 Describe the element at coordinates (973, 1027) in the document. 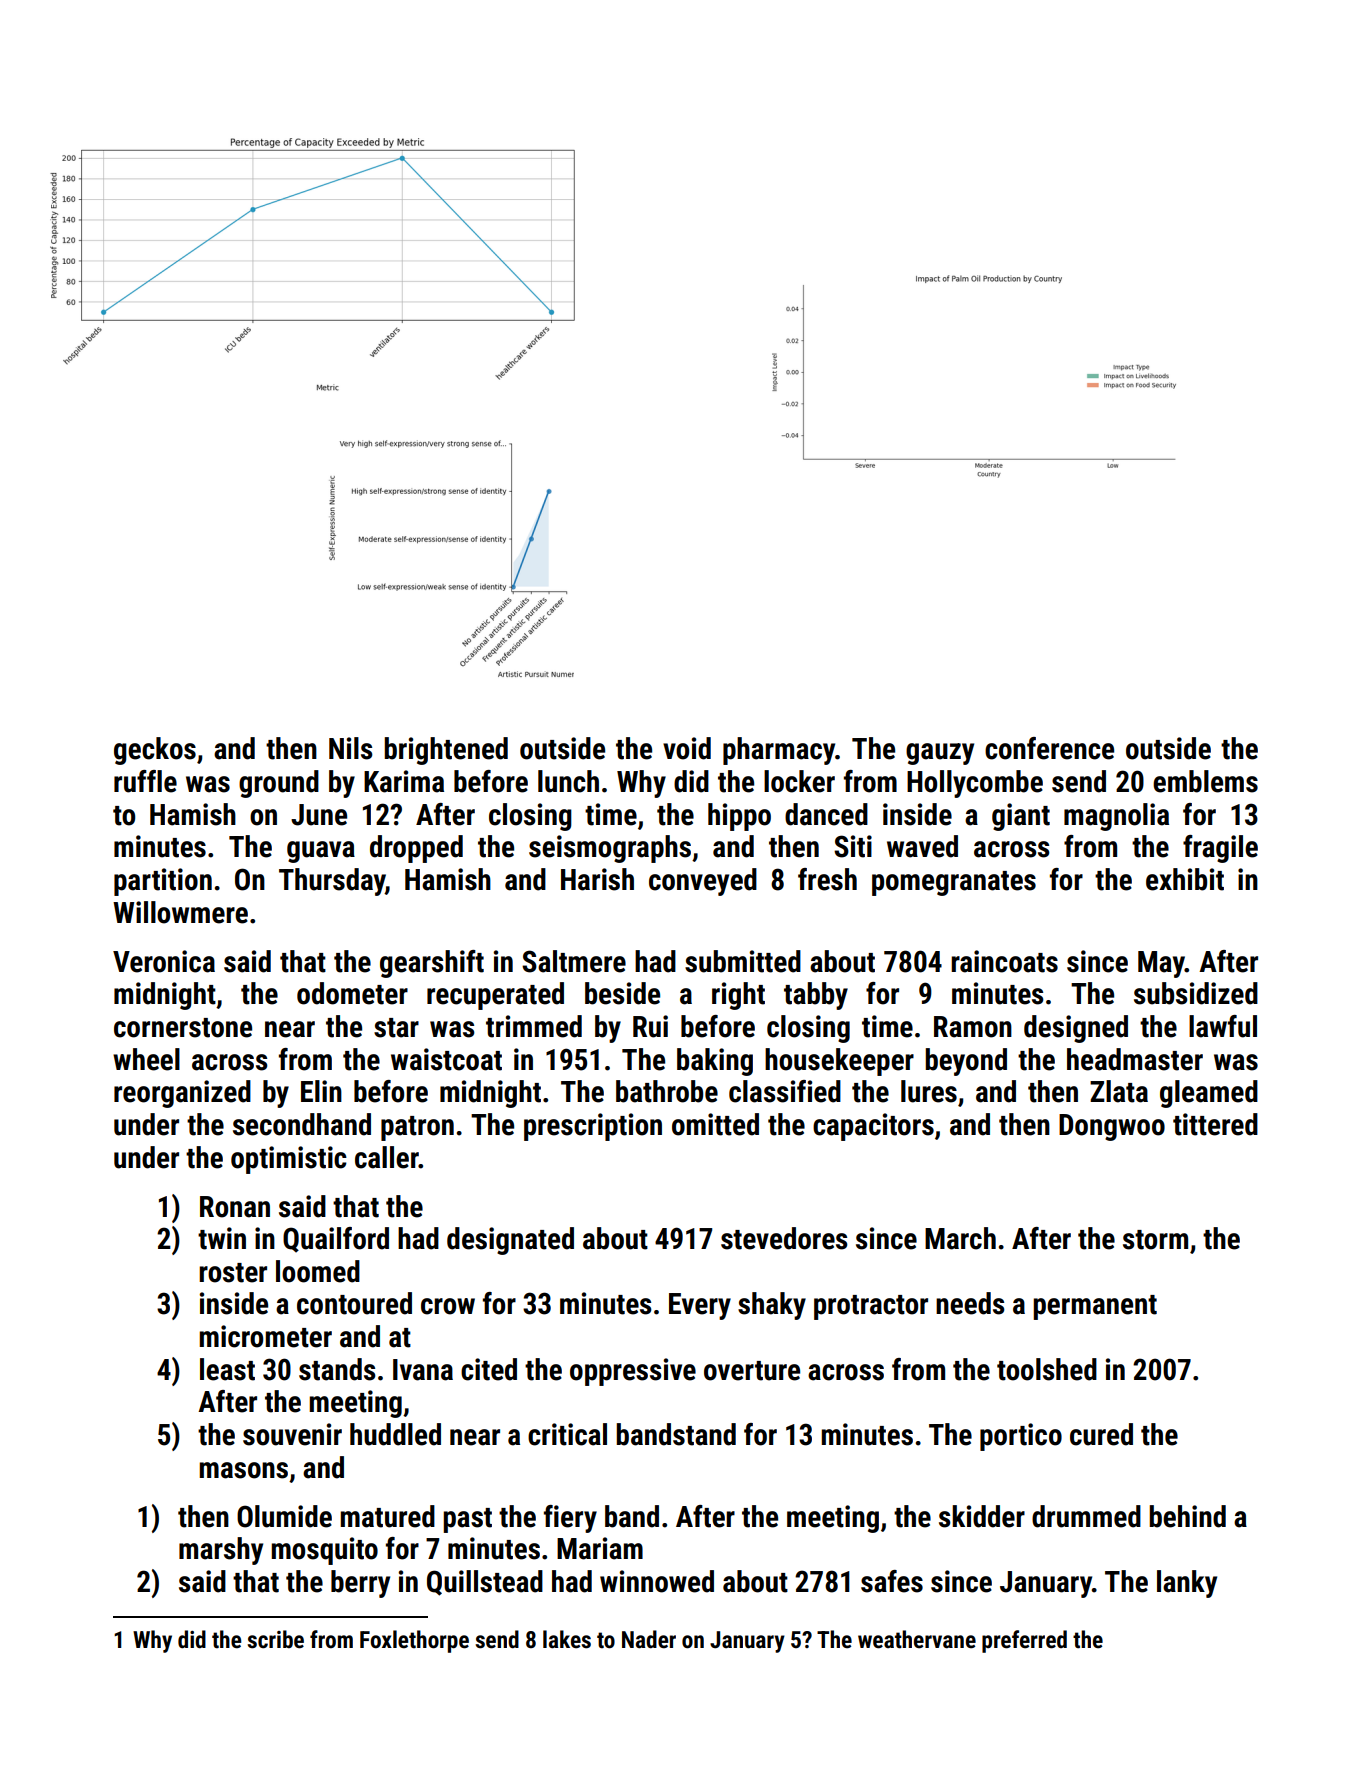

I see `Ramon` at that location.
